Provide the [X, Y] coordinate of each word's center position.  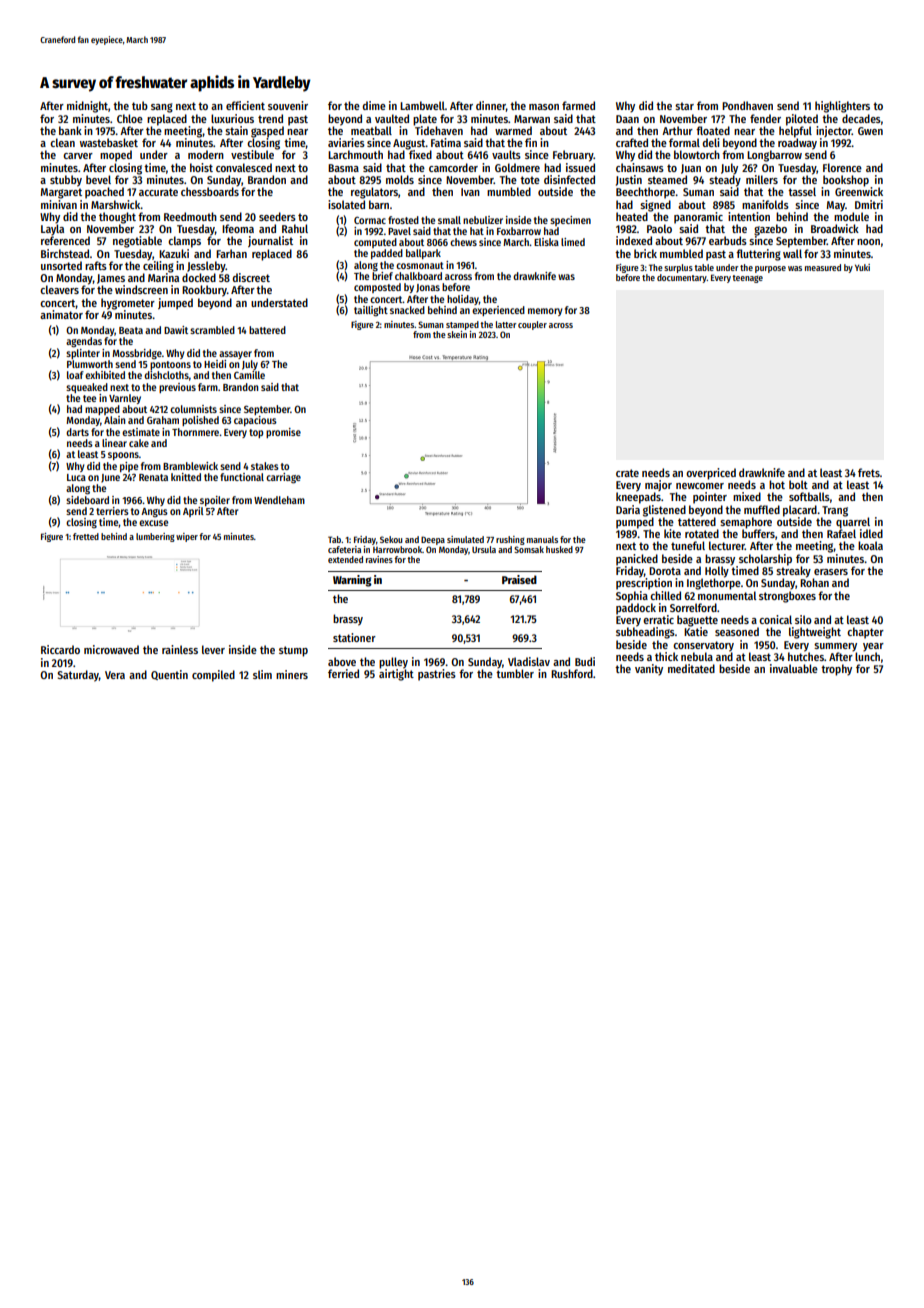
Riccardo [60, 649]
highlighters [842, 107]
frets [869, 472]
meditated [691, 668]
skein [457, 334]
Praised [519, 579]
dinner [491, 106]
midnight [87, 107]
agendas [84, 342]
